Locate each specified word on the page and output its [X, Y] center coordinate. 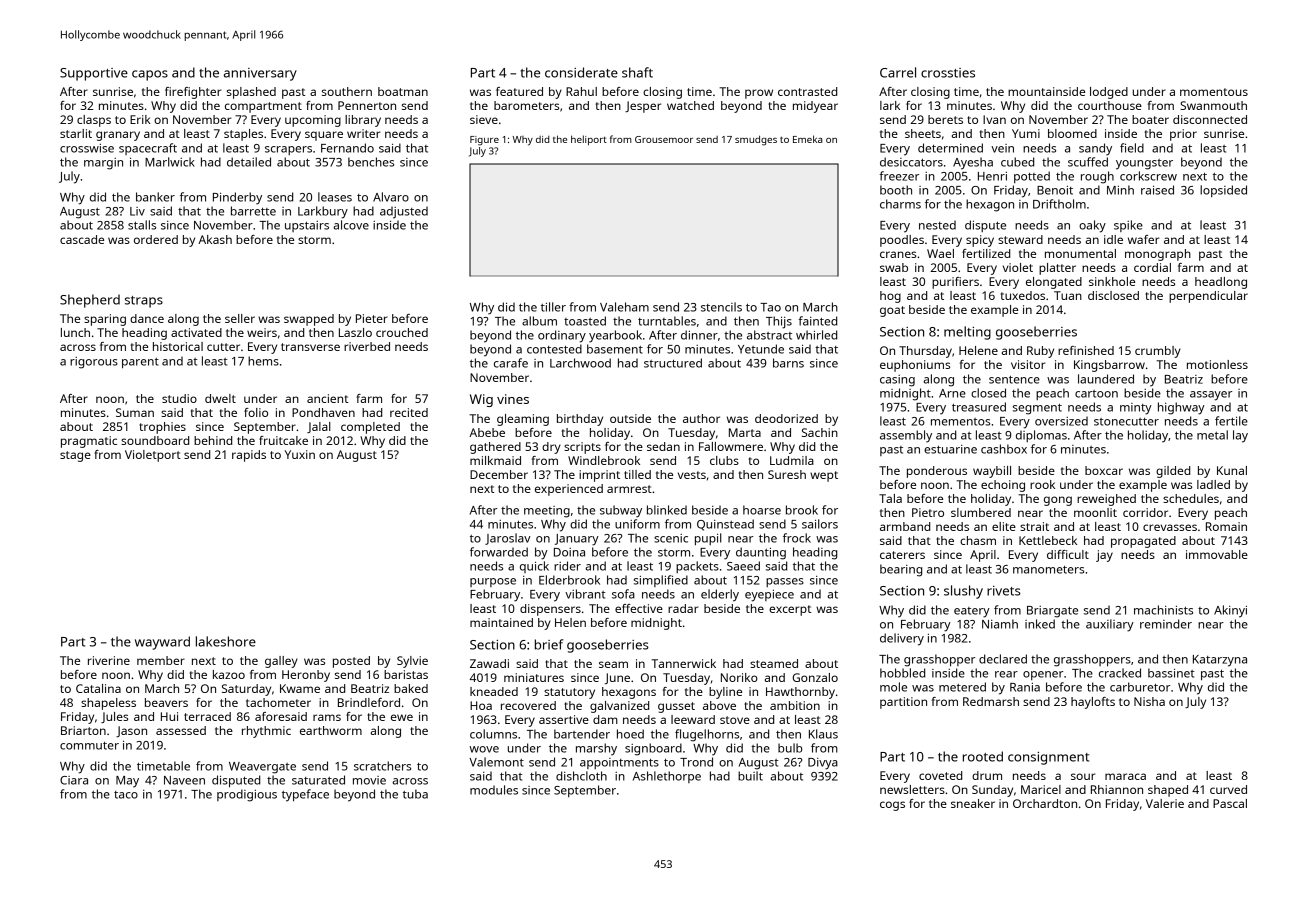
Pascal [1230, 803]
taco [126, 795]
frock [797, 538]
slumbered [981, 512]
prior [1183, 135]
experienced [569, 490]
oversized [1061, 421]
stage [75, 456]
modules [494, 790]
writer [363, 133]
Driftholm [1059, 204]
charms [900, 204]
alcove [351, 225]
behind [213, 440]
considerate [581, 72]
